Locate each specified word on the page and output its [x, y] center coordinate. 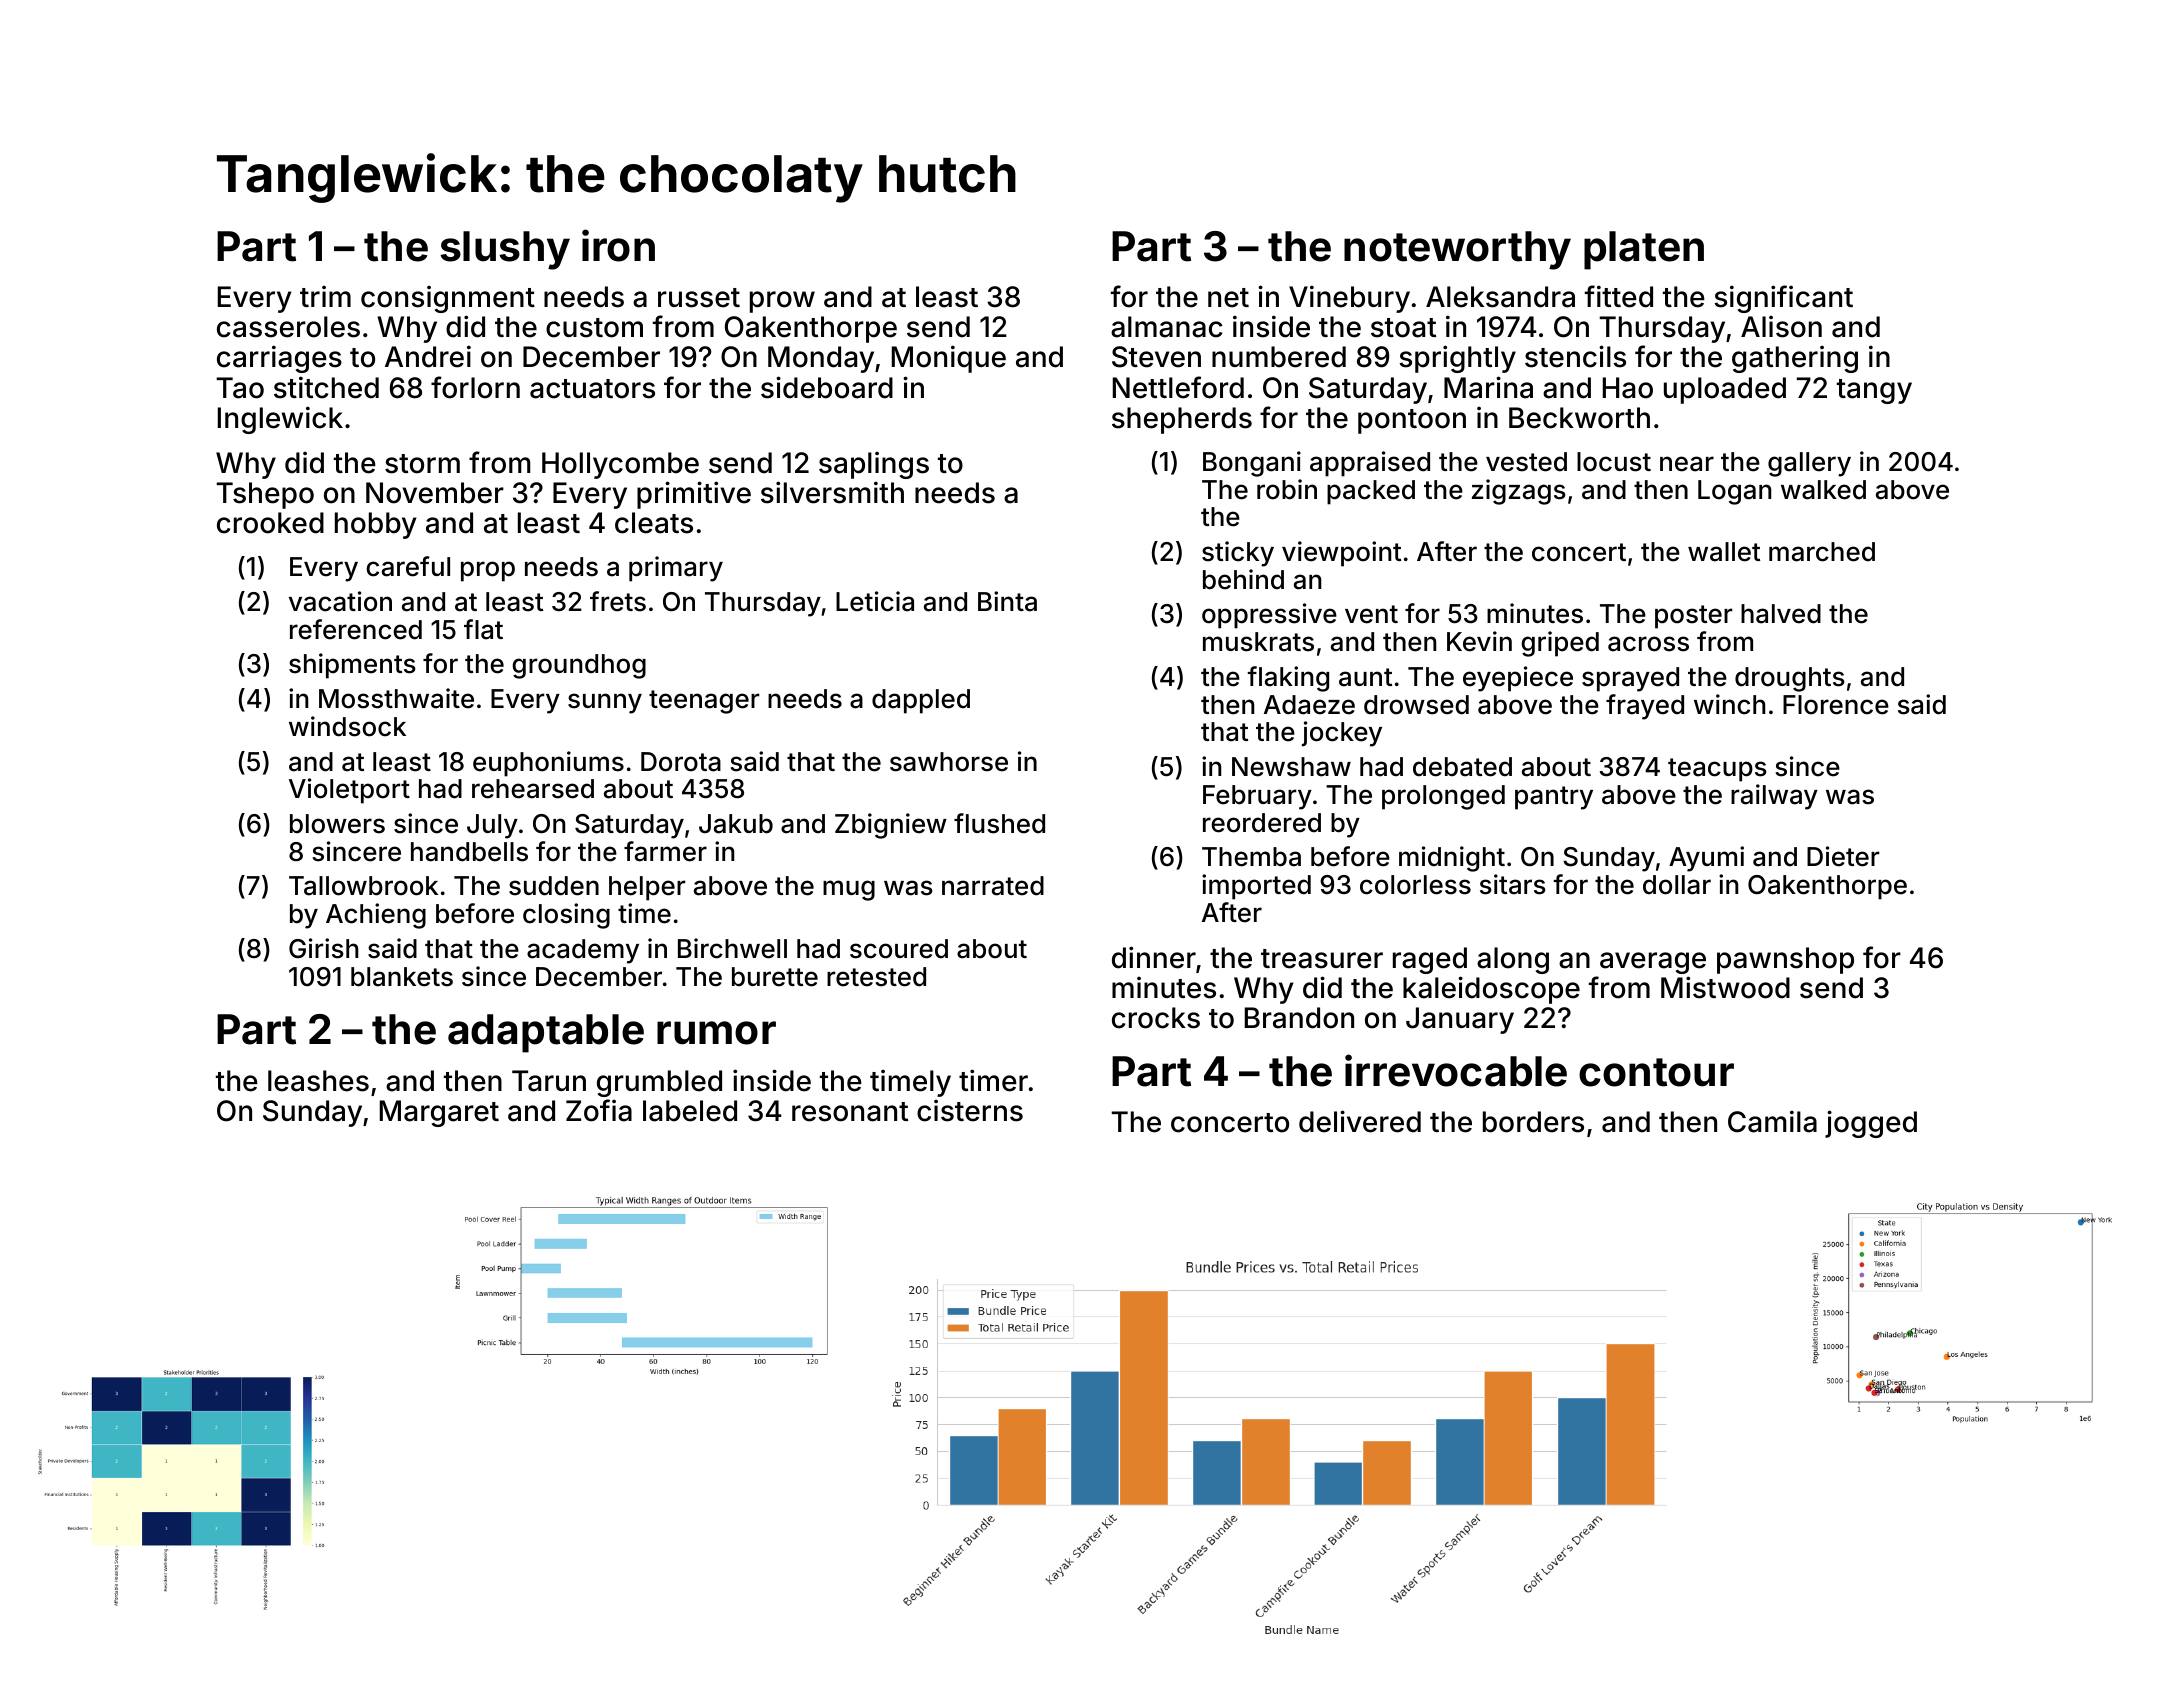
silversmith [832, 492]
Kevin [1479, 641]
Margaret [439, 1113]
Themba [1251, 857]
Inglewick [280, 420]
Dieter [1843, 856]
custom [594, 328]
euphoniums [548, 764]
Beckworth [1579, 418]
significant [1783, 299]
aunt [1365, 677]
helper [647, 888]
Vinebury [1349, 299]
